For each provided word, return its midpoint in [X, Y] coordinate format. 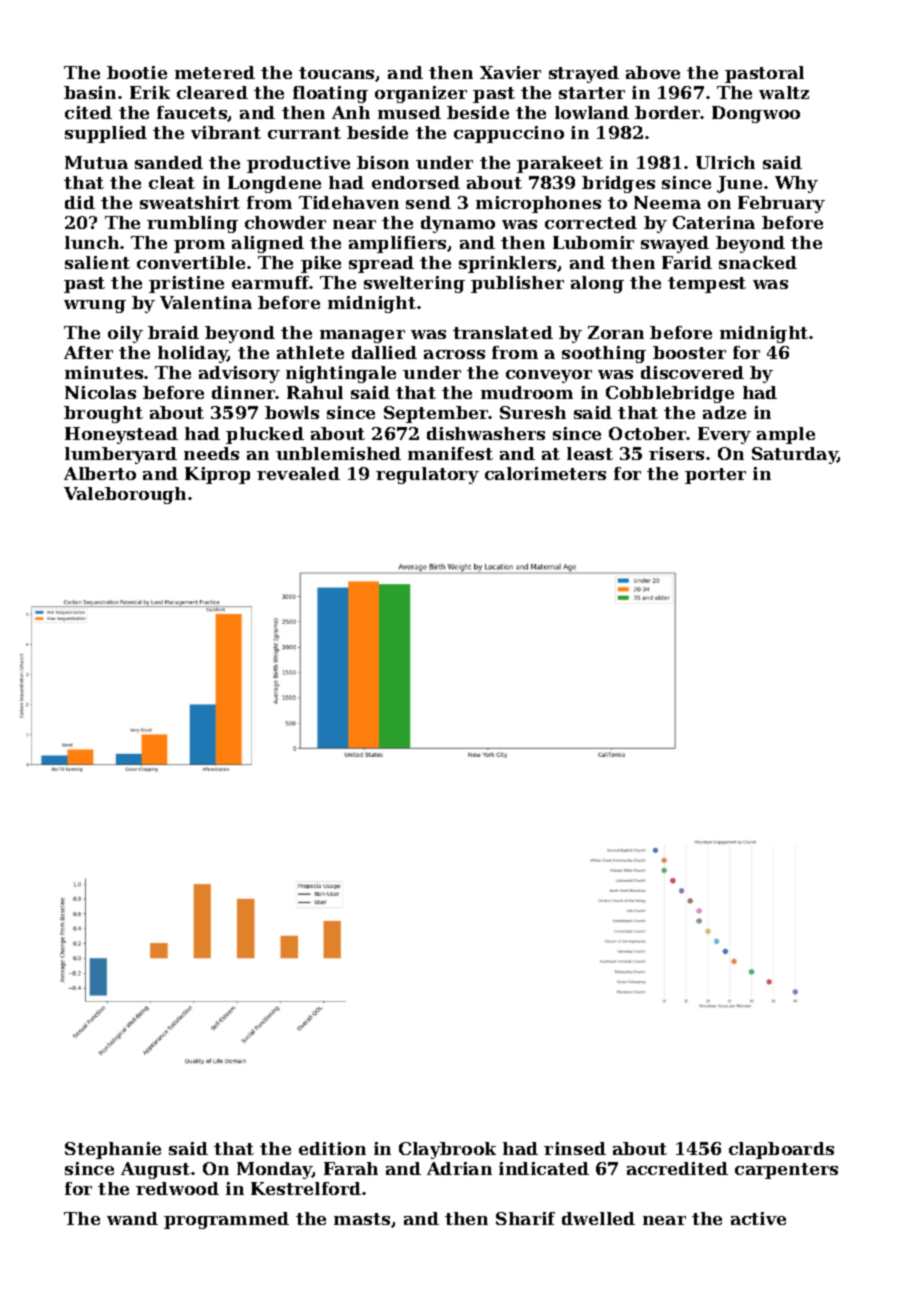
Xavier [510, 72]
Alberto [100, 473]
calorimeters [545, 473]
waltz [784, 92]
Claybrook [447, 1150]
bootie [137, 72]
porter [715, 476]
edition [332, 1148]
